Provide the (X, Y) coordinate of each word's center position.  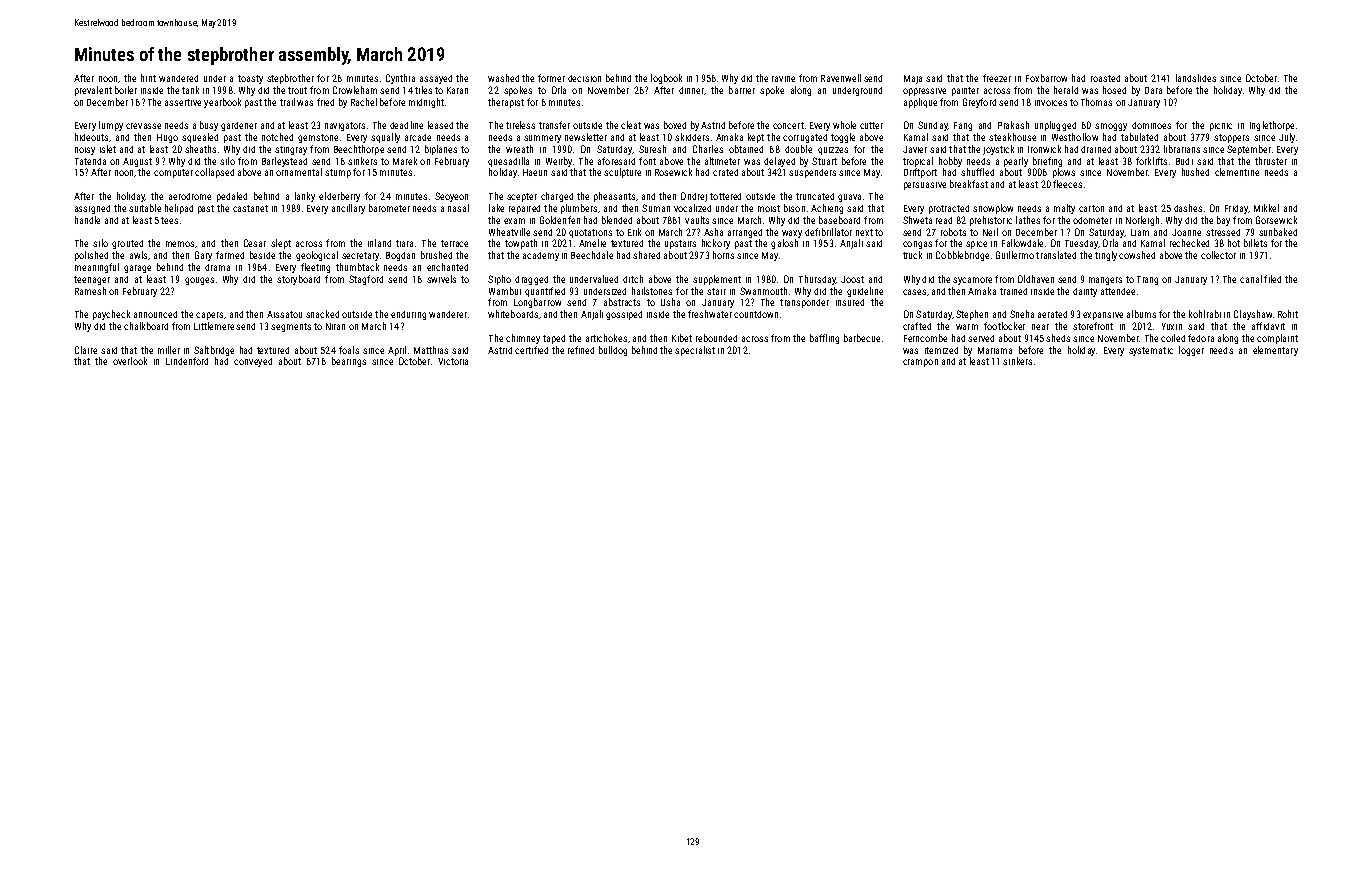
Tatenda (90, 161)
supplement (717, 280)
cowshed (1137, 255)
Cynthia (400, 79)
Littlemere (214, 326)
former (551, 78)
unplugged (1055, 126)
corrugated (805, 138)
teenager (92, 280)
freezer (997, 78)
